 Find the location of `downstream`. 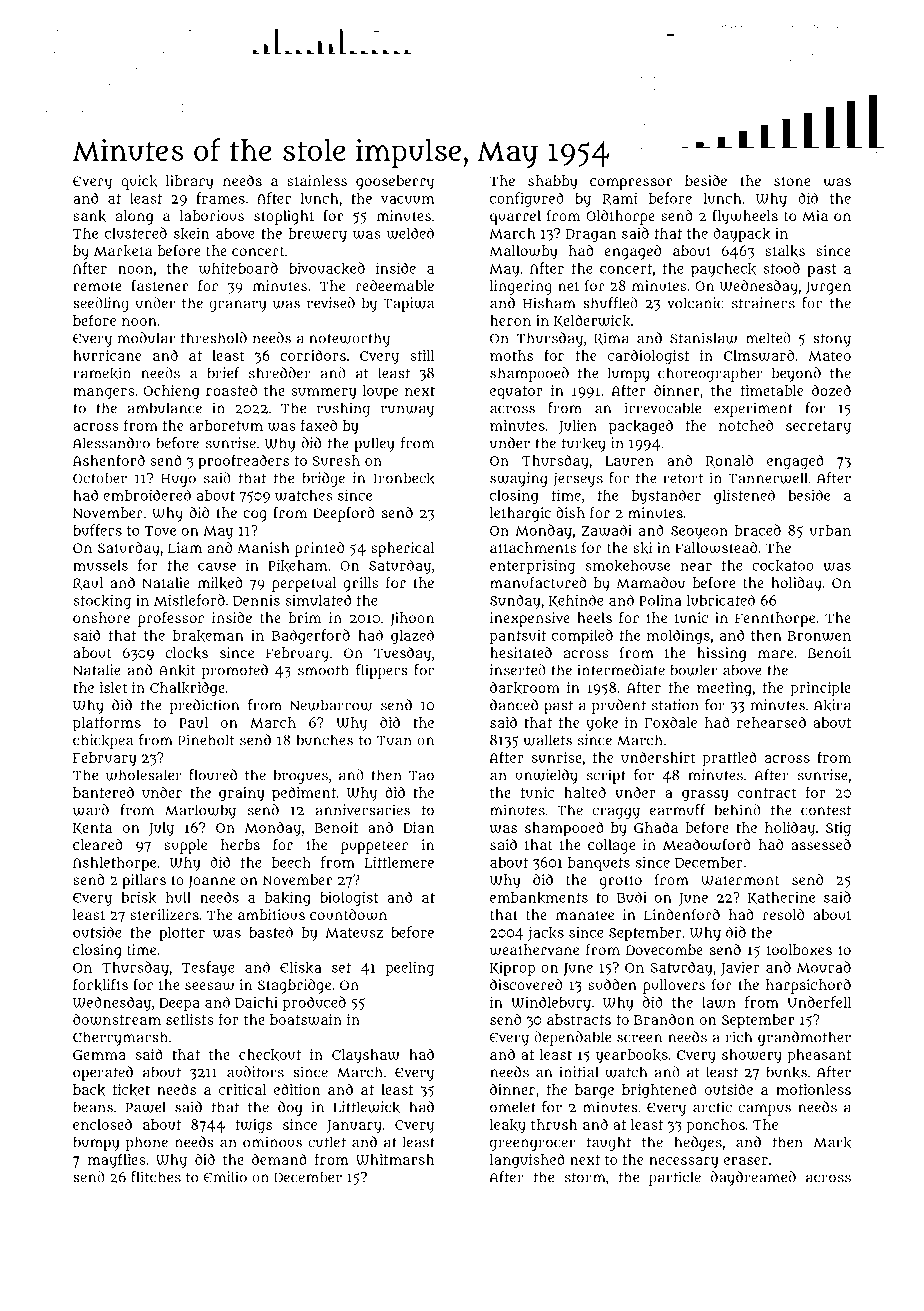

downstream is located at coordinates (117, 1019).
